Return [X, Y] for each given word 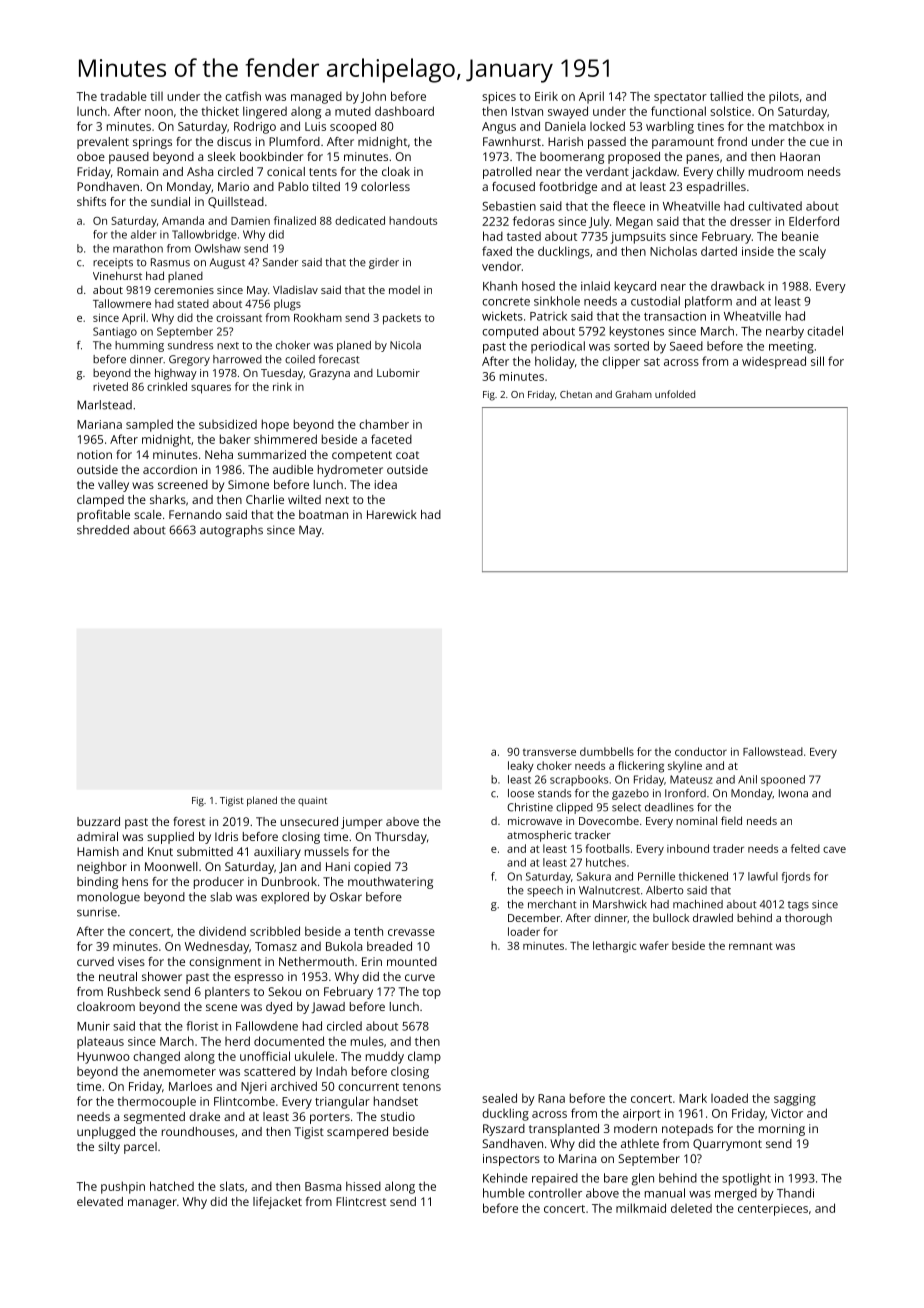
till [156, 96]
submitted [205, 851]
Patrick [548, 316]
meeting [791, 348]
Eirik [546, 96]
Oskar [346, 897]
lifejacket [277, 1203]
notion [94, 454]
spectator [680, 98]
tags [798, 906]
